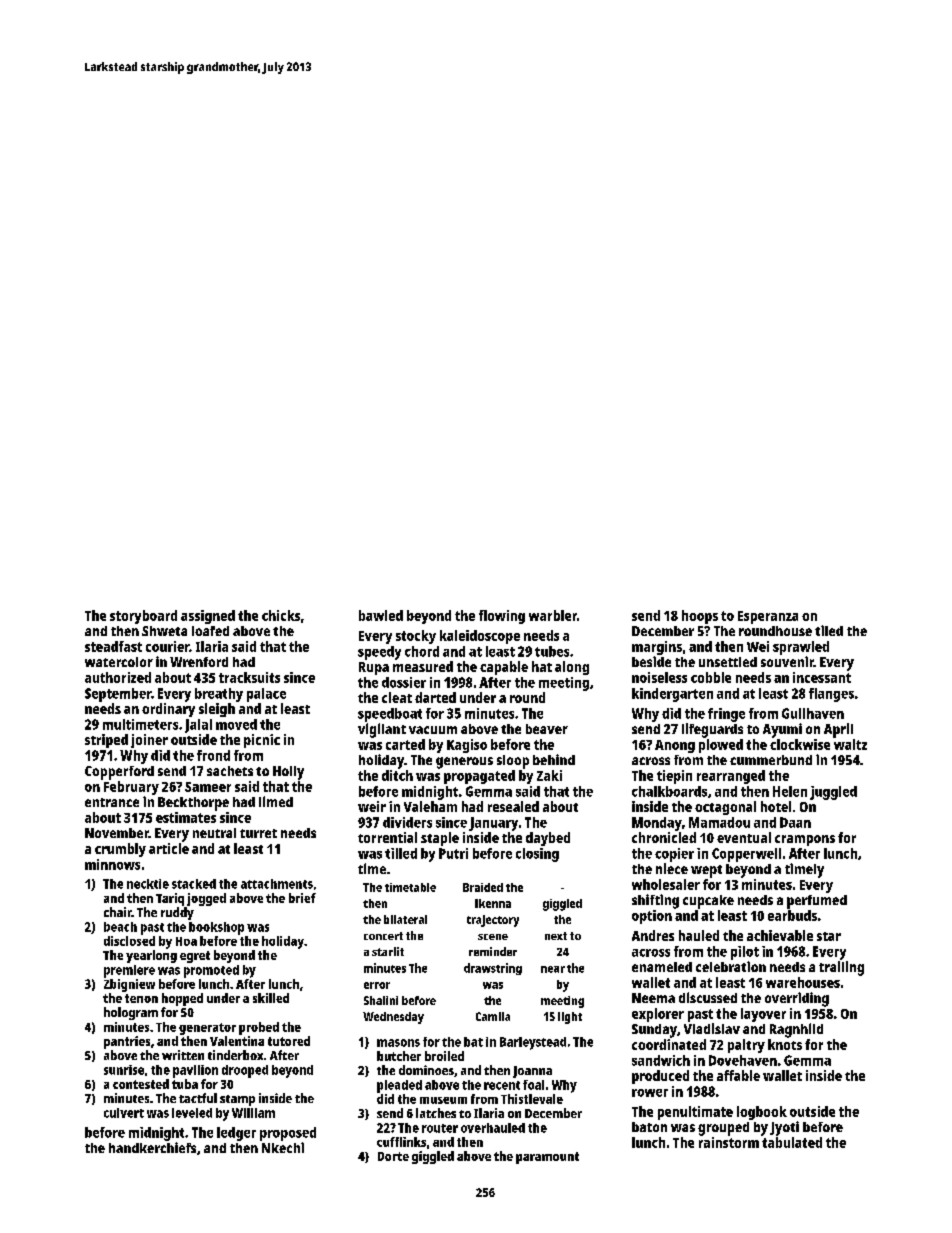 The height and width of the screenshot is (1233, 952). What do you see at coordinates (281, 615) in the screenshot?
I see `chicks` at bounding box center [281, 615].
